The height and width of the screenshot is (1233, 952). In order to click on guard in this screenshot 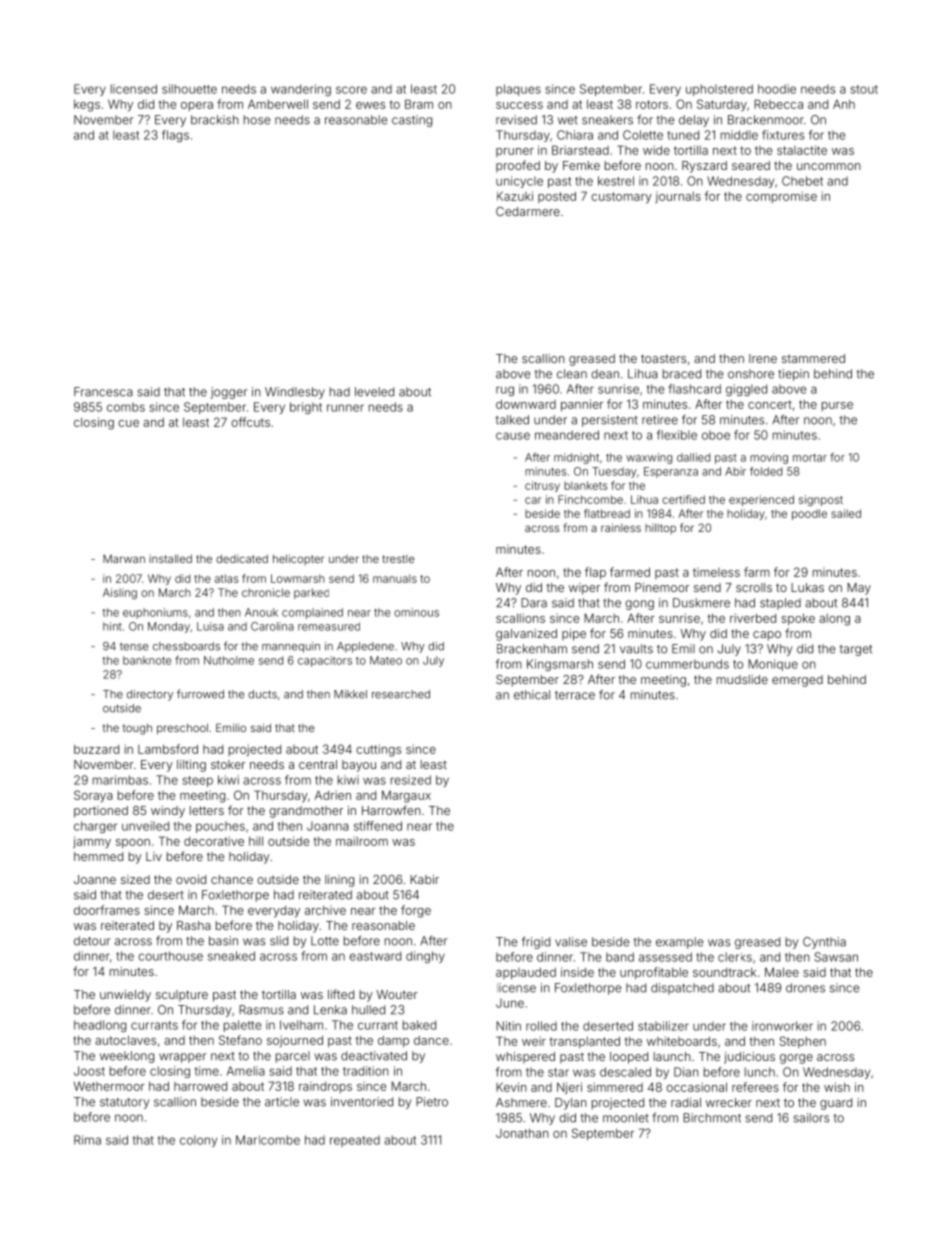, I will do `click(836, 1104)`.
